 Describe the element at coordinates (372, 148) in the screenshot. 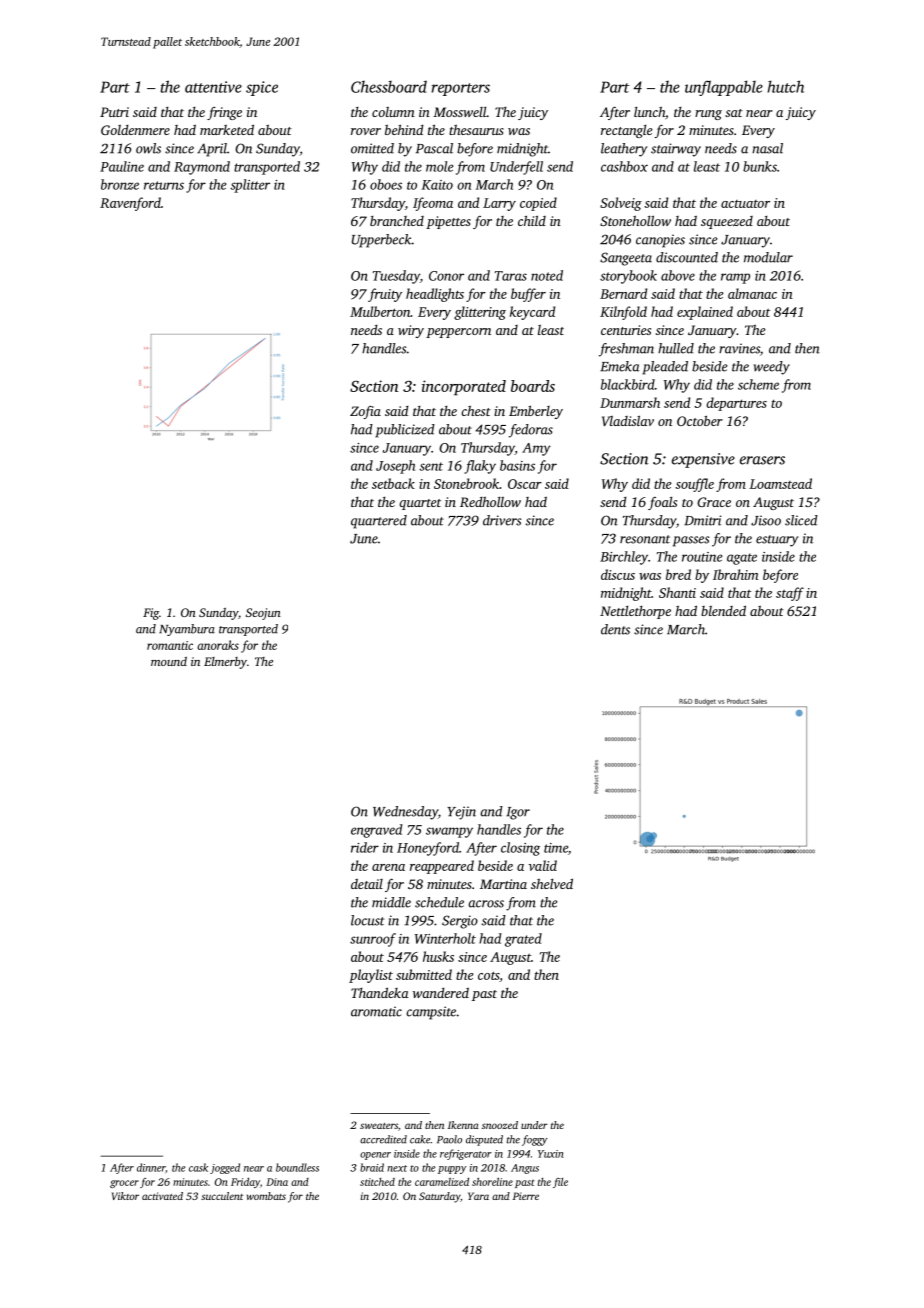

I see `omitted` at that location.
